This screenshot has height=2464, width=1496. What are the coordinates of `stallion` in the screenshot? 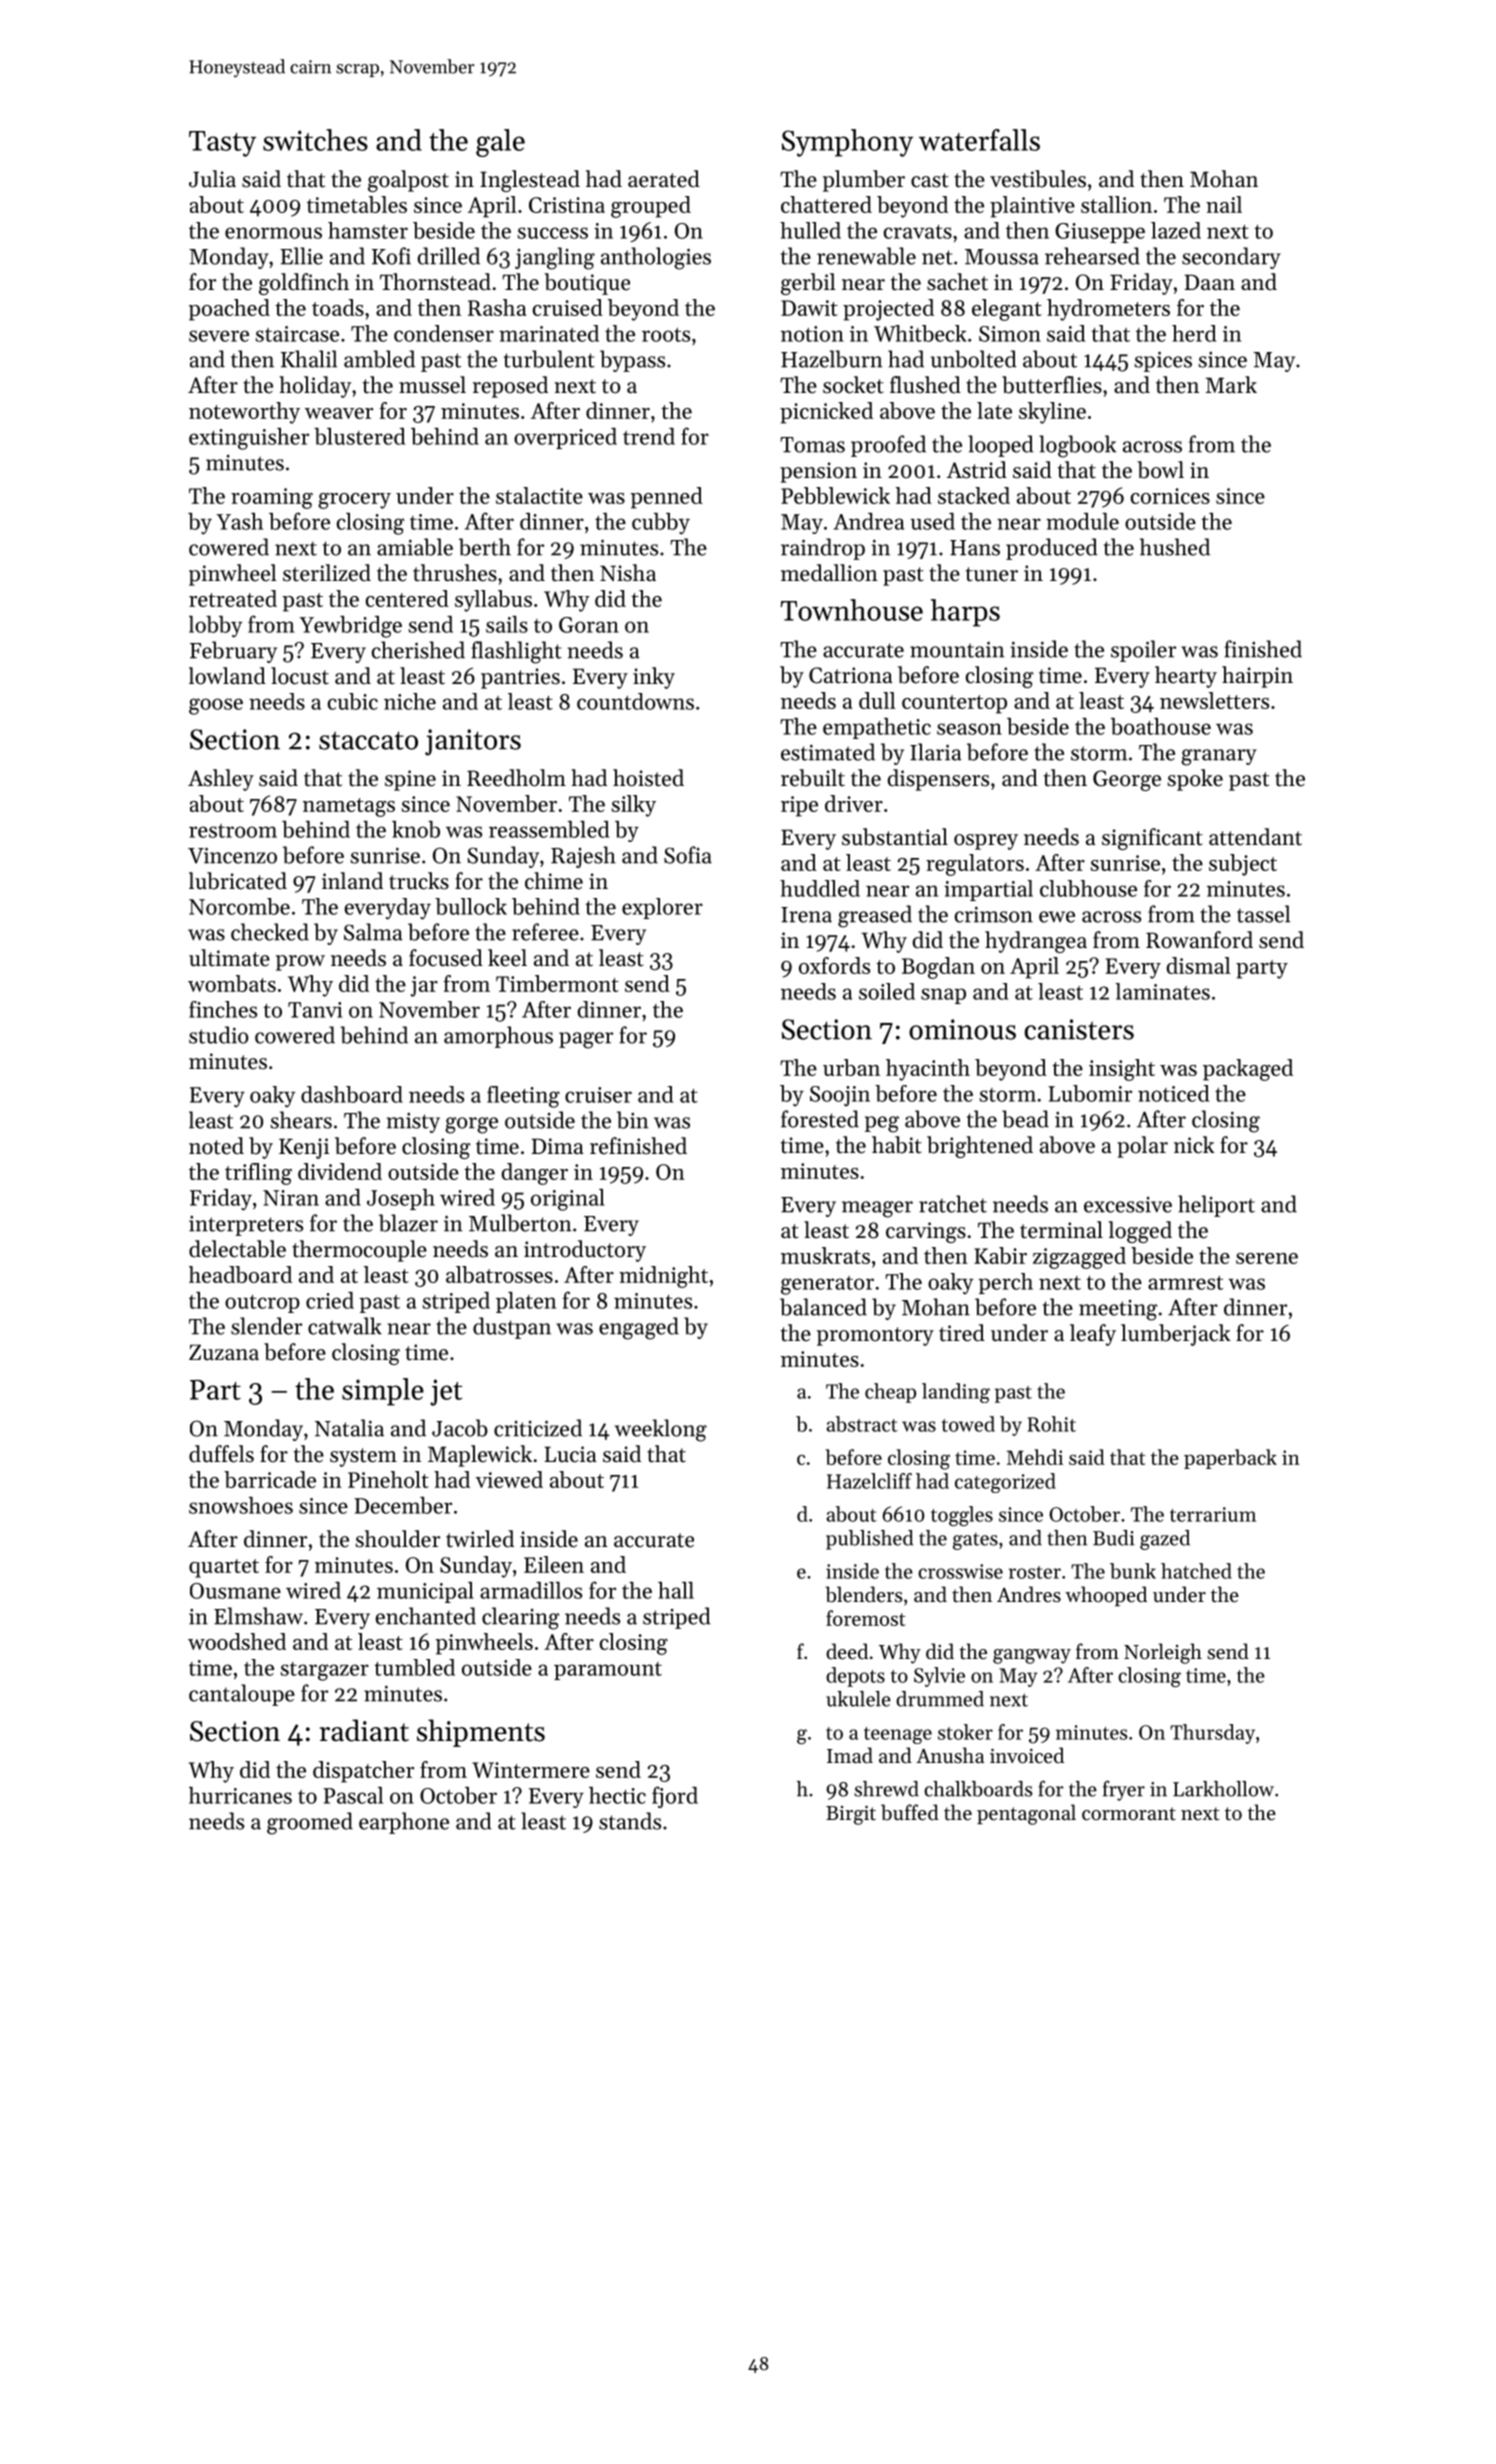 It's located at (1116, 204).
